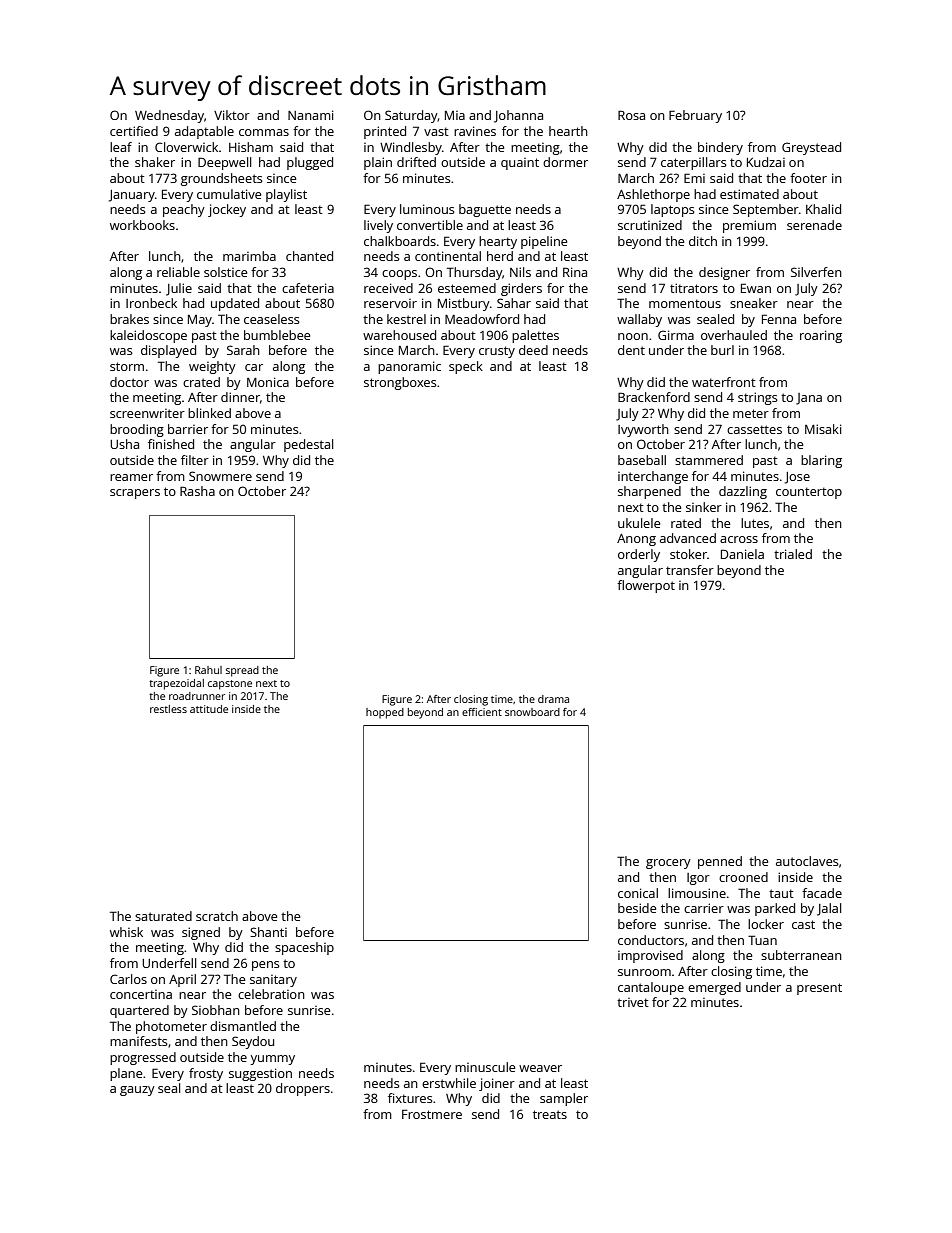  I want to click on pedestal, so click(308, 445).
